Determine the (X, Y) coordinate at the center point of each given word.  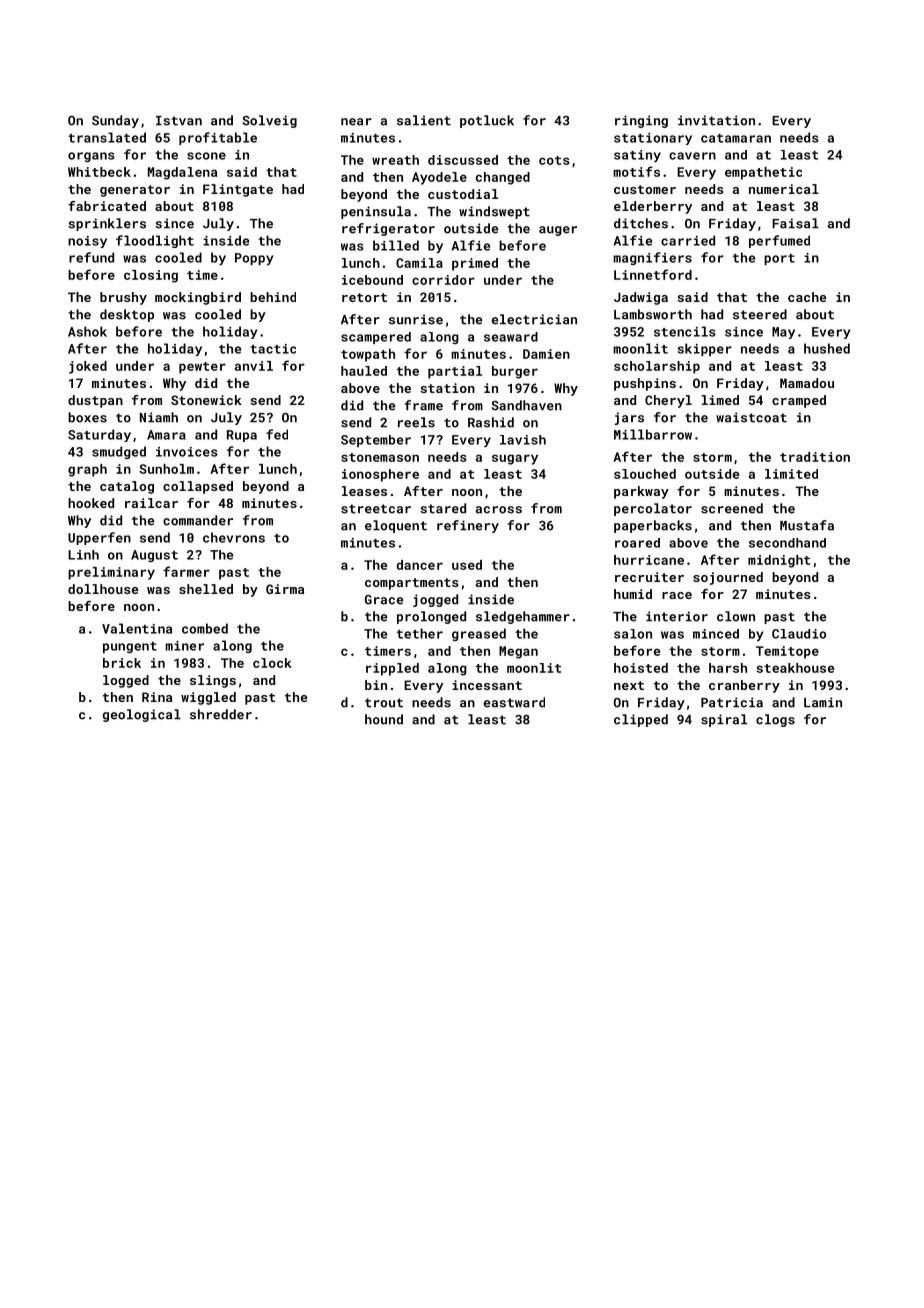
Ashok (87, 331)
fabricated (107, 206)
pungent (130, 647)
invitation (716, 120)
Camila (419, 263)
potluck (487, 121)
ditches (641, 223)
